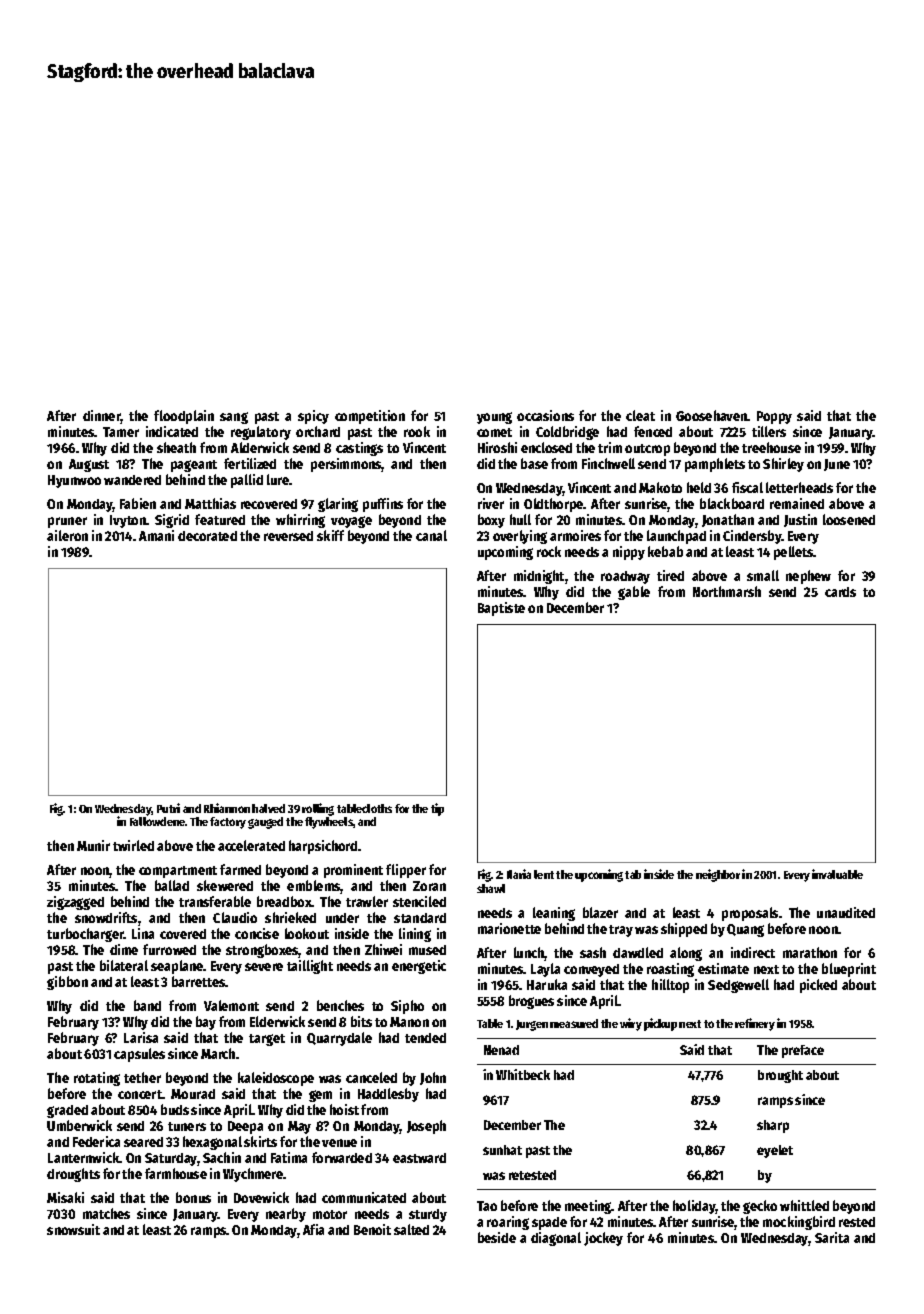 The height and width of the image is (1314, 924). Describe the element at coordinates (73, 1229) in the image. I see `snowsuit` at that location.
